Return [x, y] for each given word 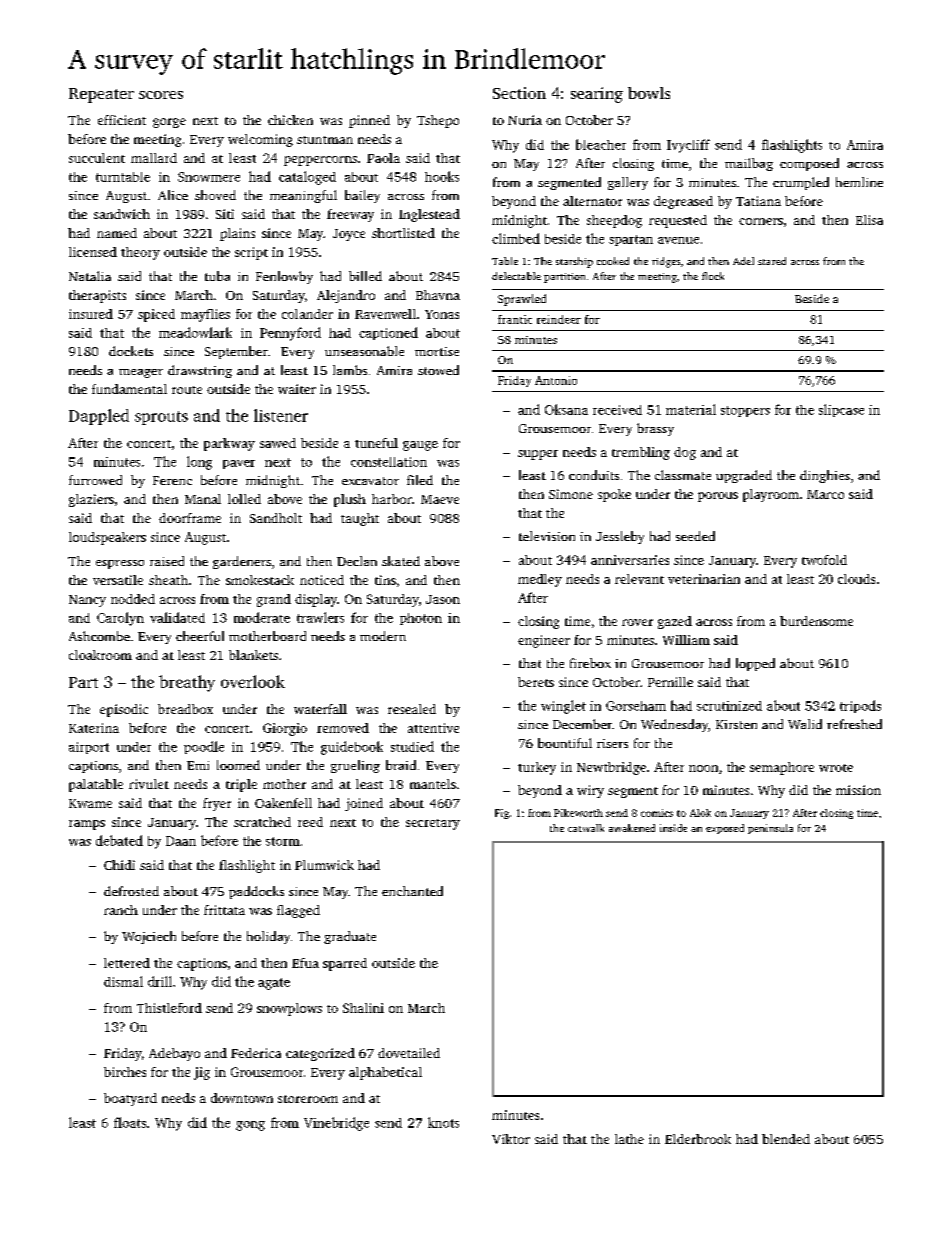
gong [250, 1126]
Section [519, 93]
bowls [649, 93]
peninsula [770, 829]
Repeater [101, 95]
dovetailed [409, 1053]
